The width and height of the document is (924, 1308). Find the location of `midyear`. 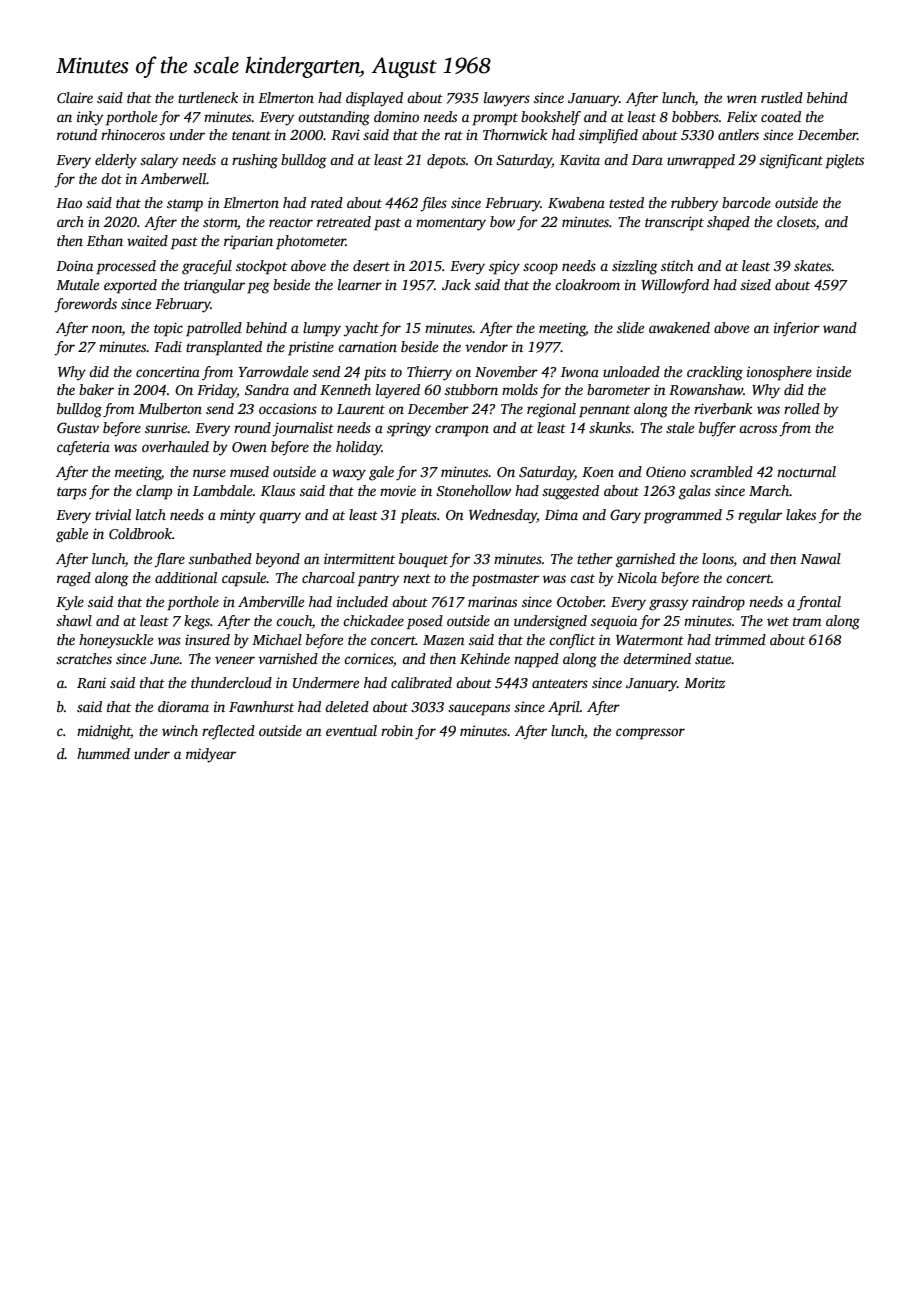

midyear is located at coordinates (211, 755).
